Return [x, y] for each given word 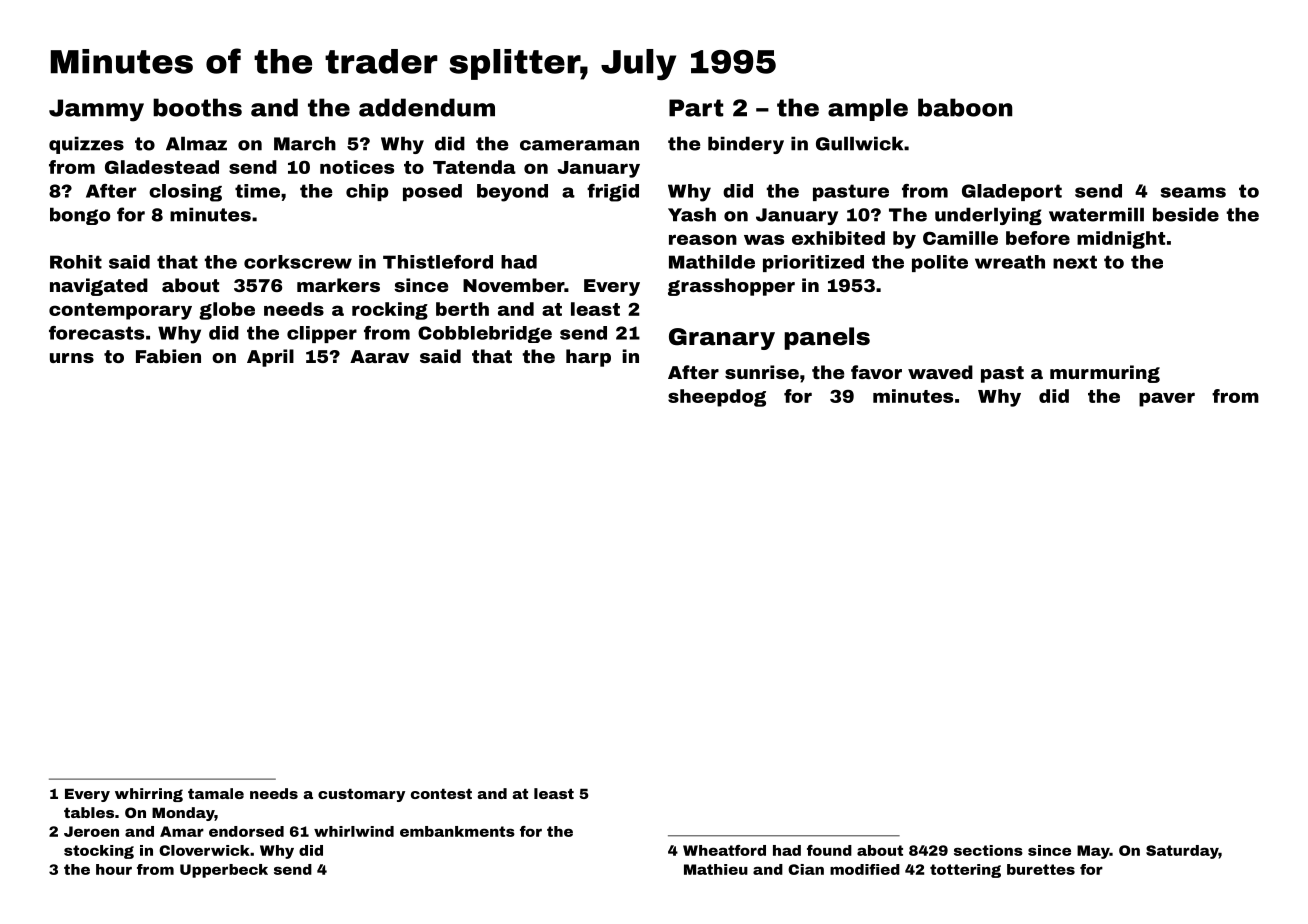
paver [1167, 399]
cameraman [579, 145]
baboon [965, 107]
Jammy [96, 110]
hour [114, 869]
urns [72, 358]
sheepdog [717, 398]
